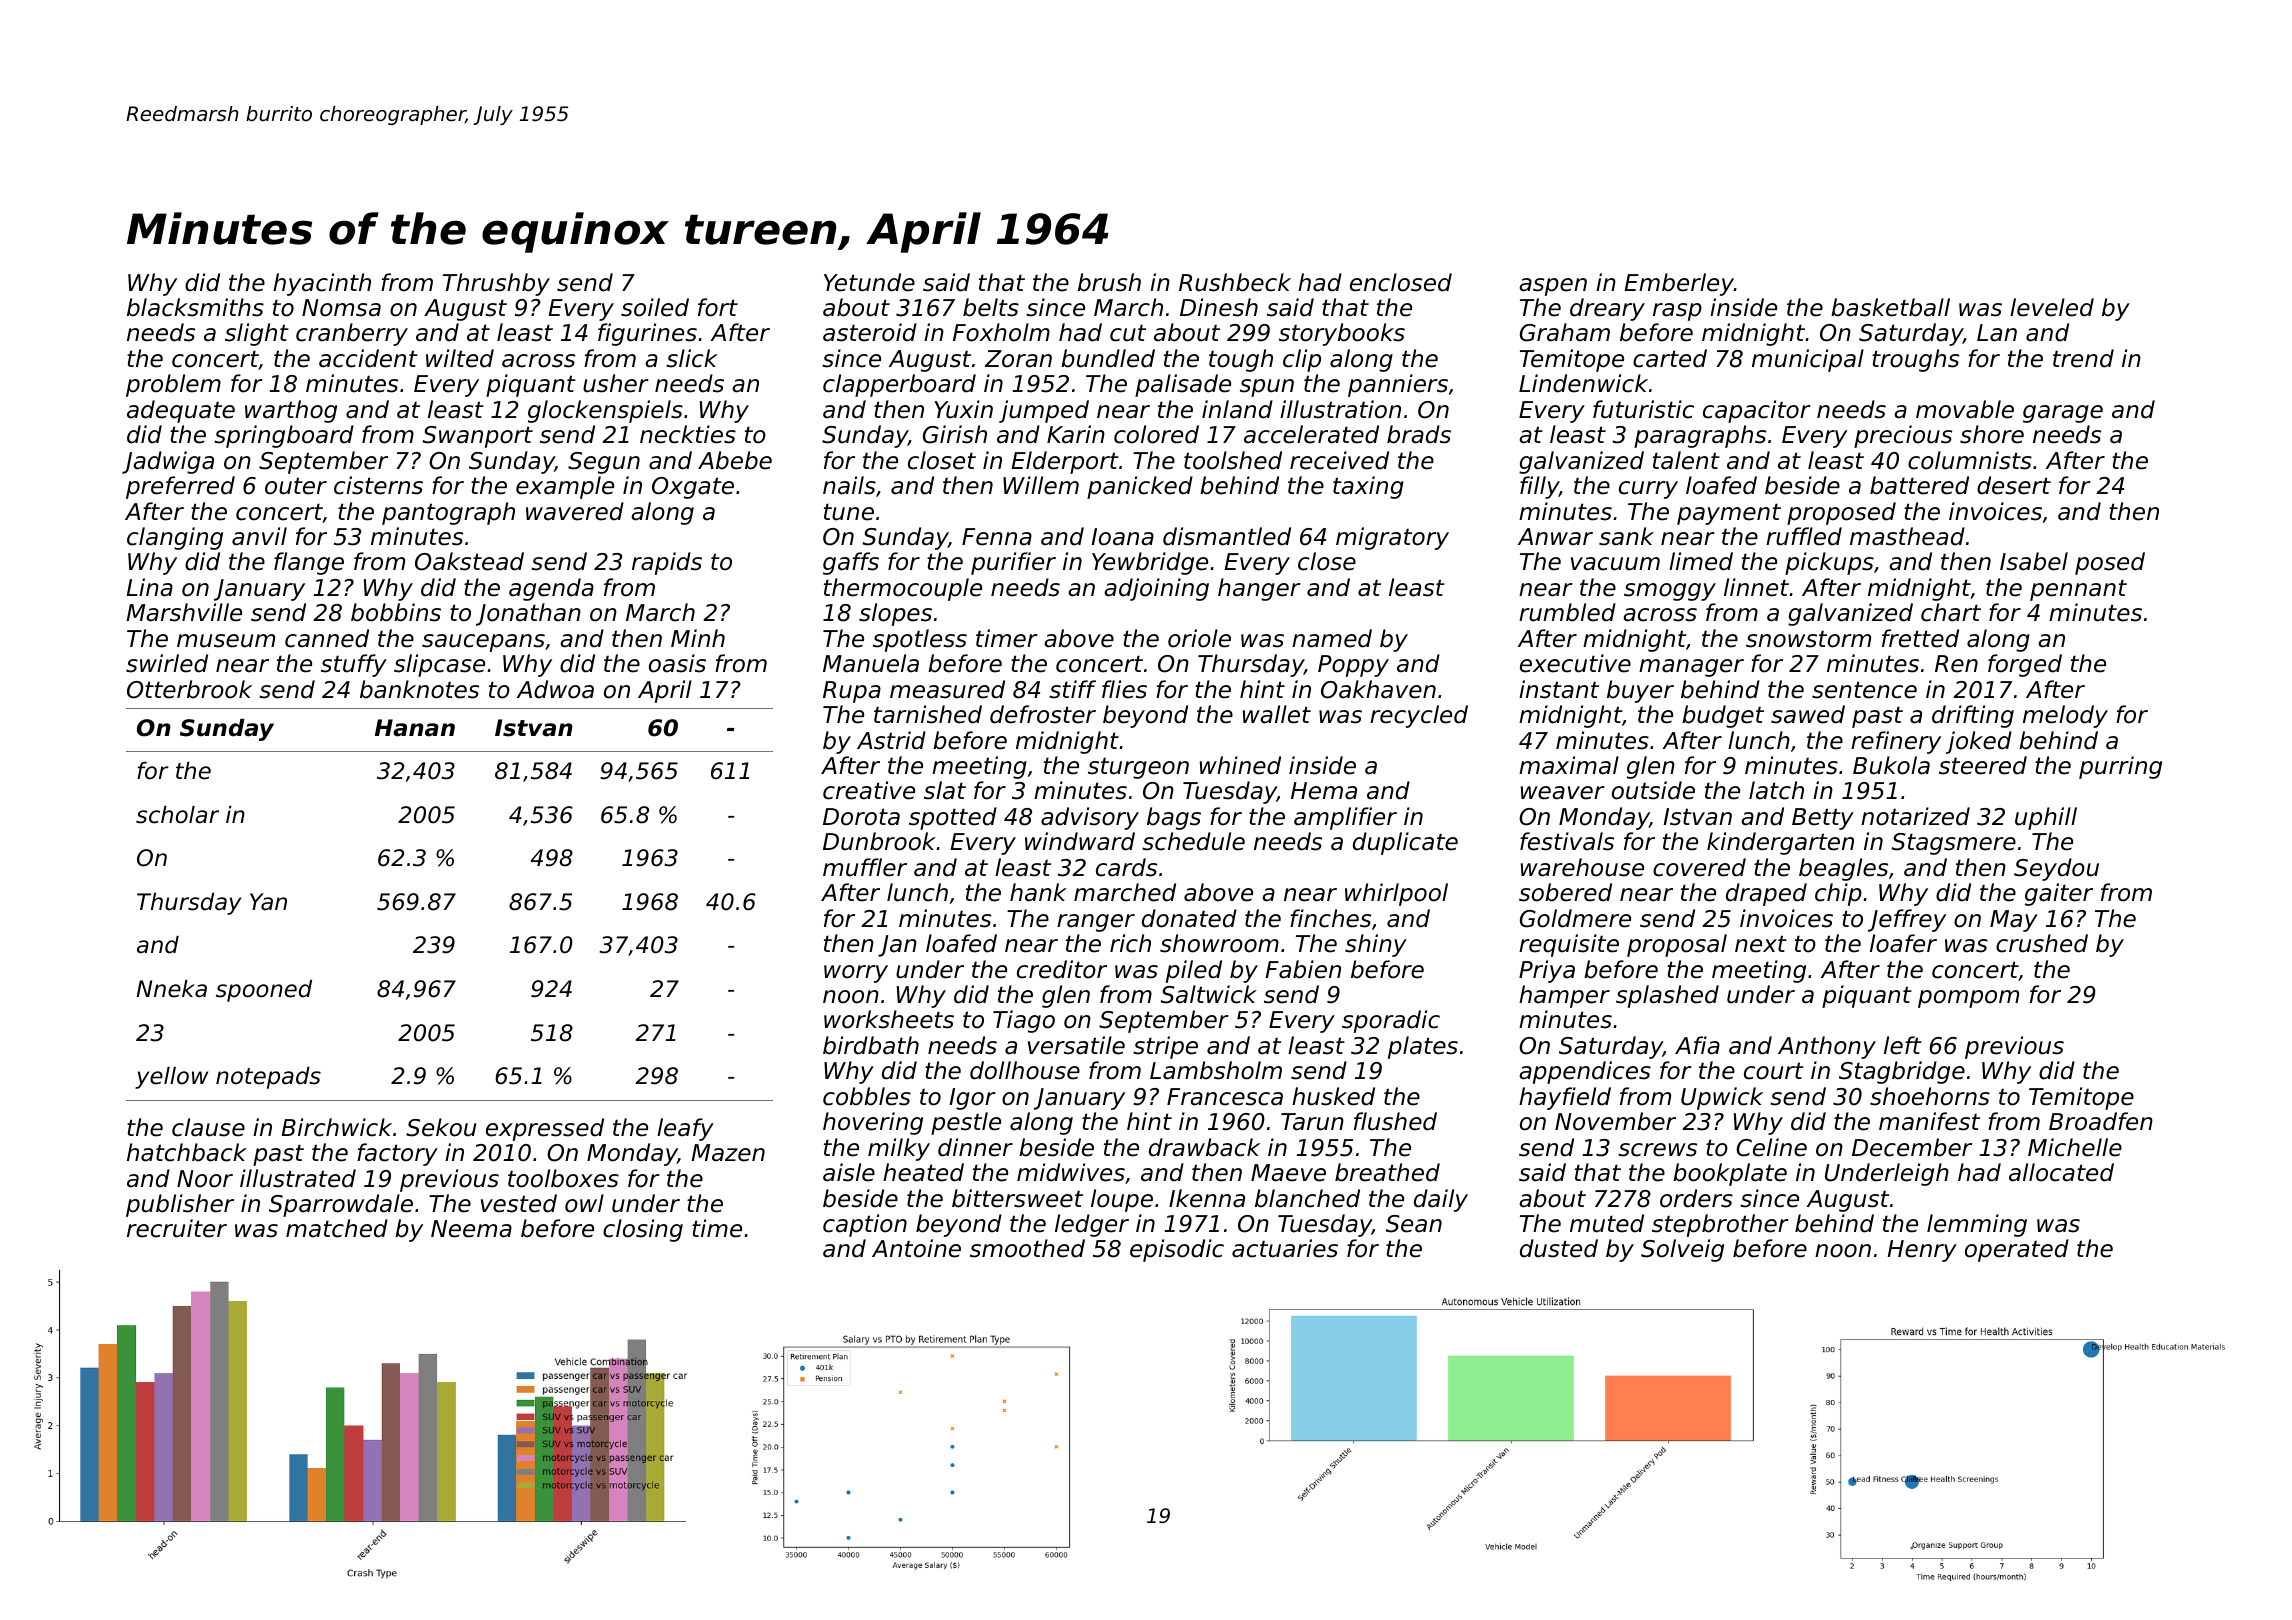 The width and height of the screenshot is (2292, 1620). What do you see at coordinates (718, 307) in the screenshot?
I see `fort` at bounding box center [718, 307].
